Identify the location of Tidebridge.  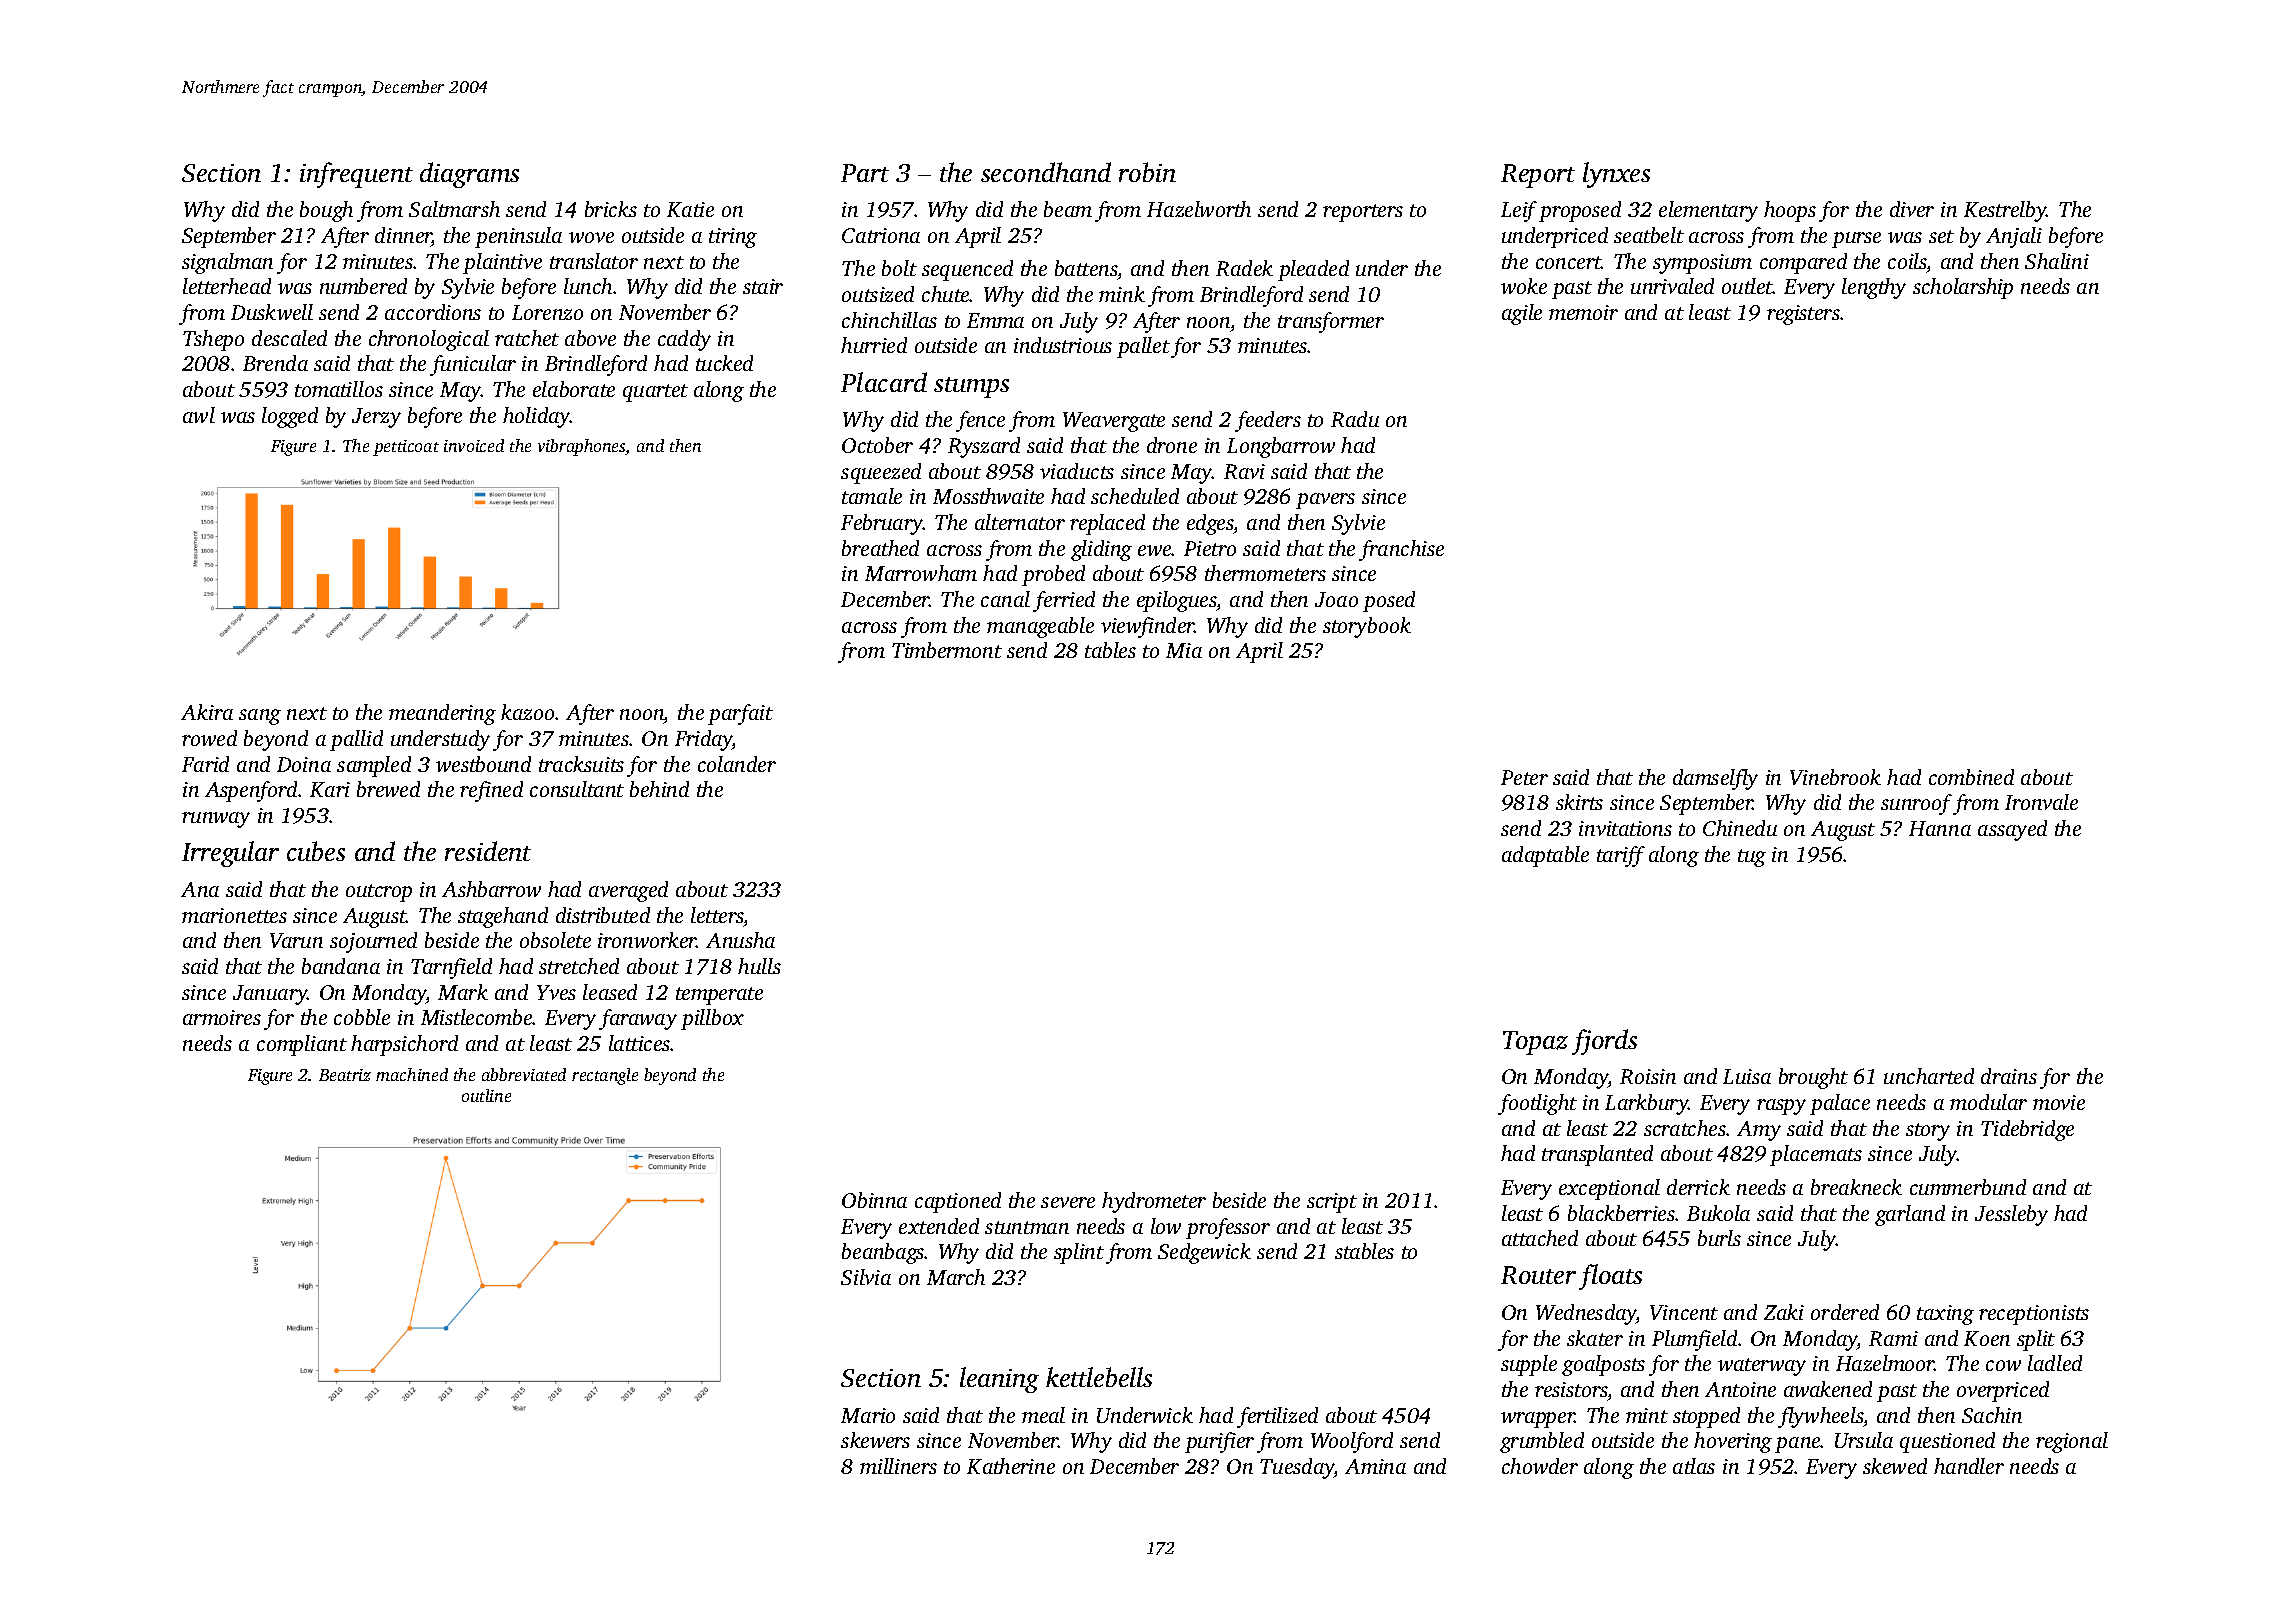
(2027, 1130).
